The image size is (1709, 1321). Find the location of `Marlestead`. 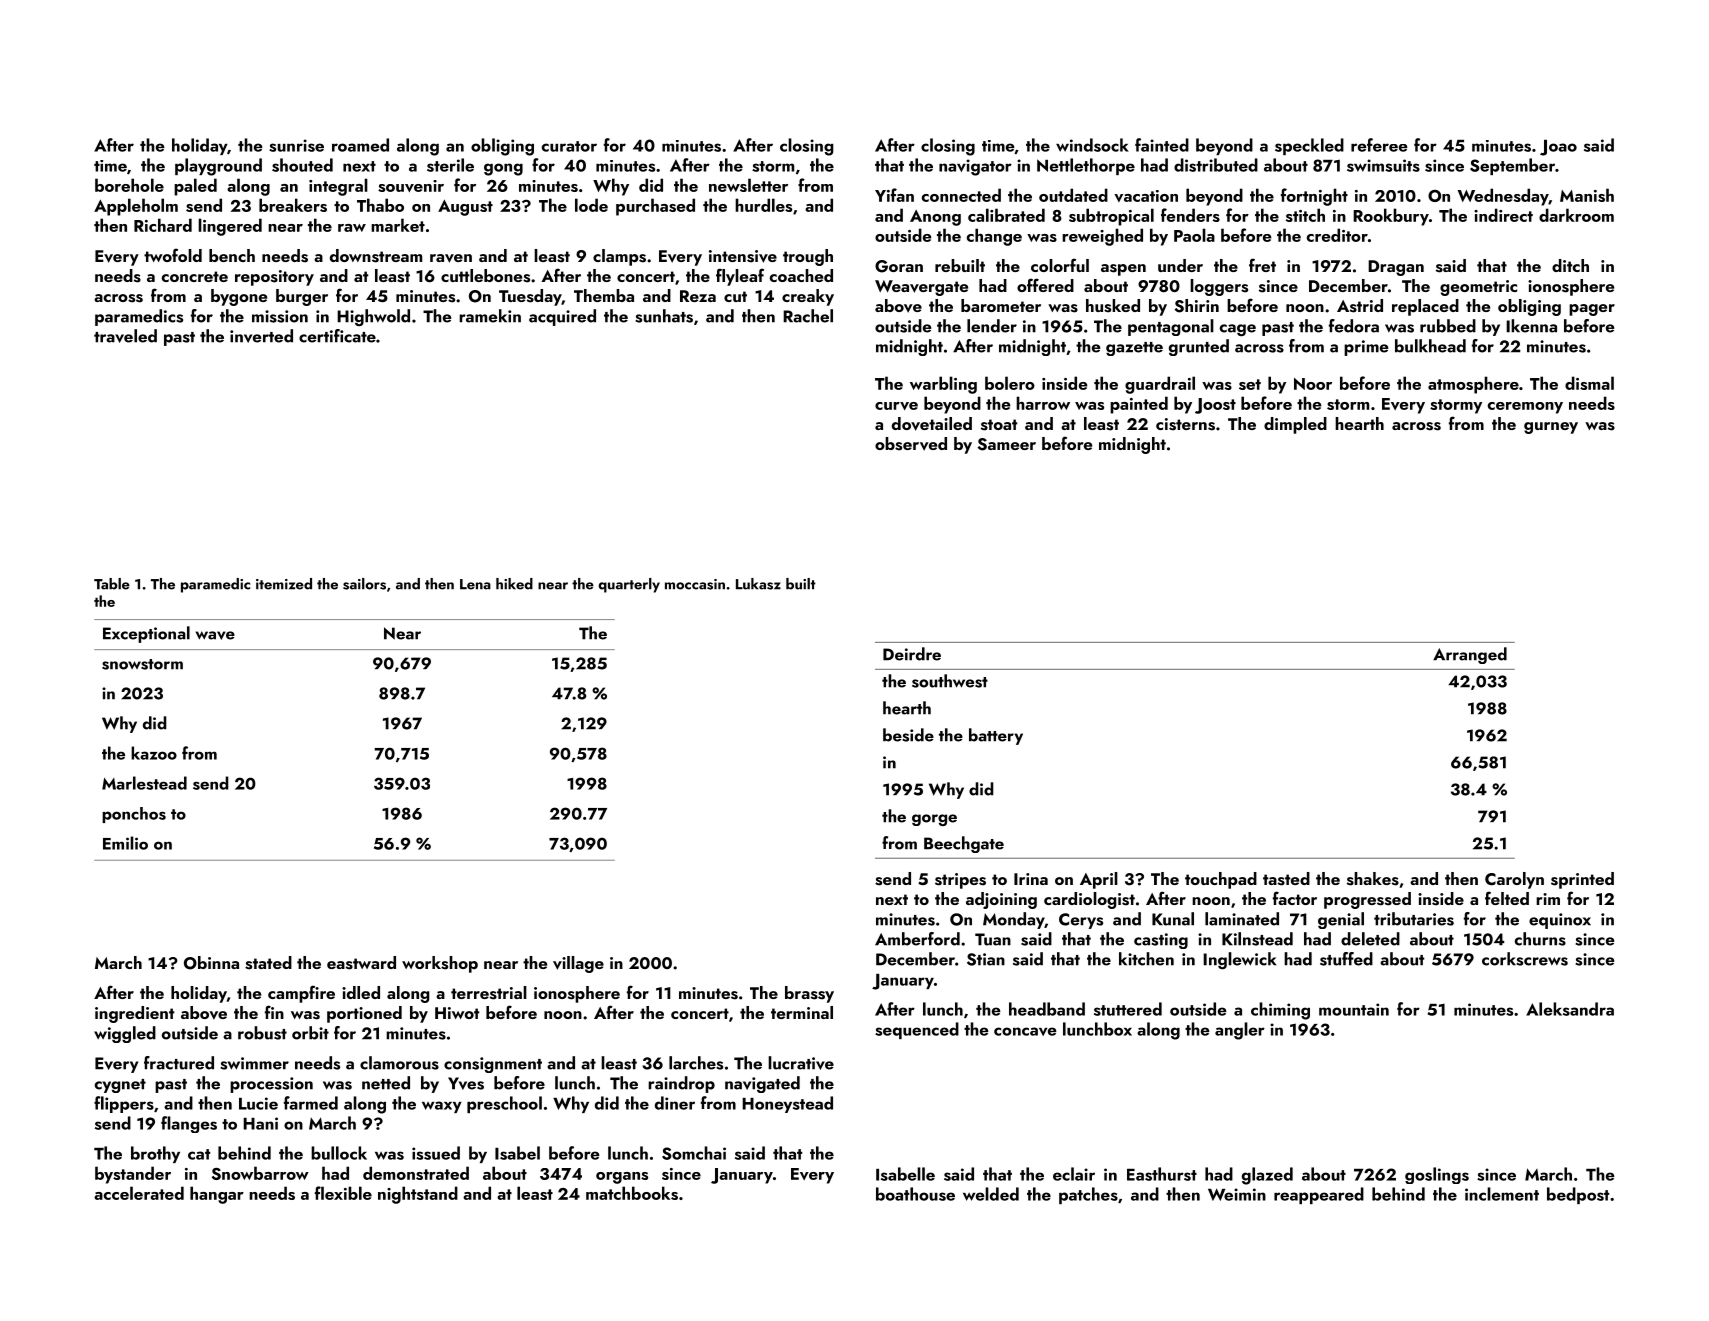

Marlestead is located at coordinates (144, 783).
